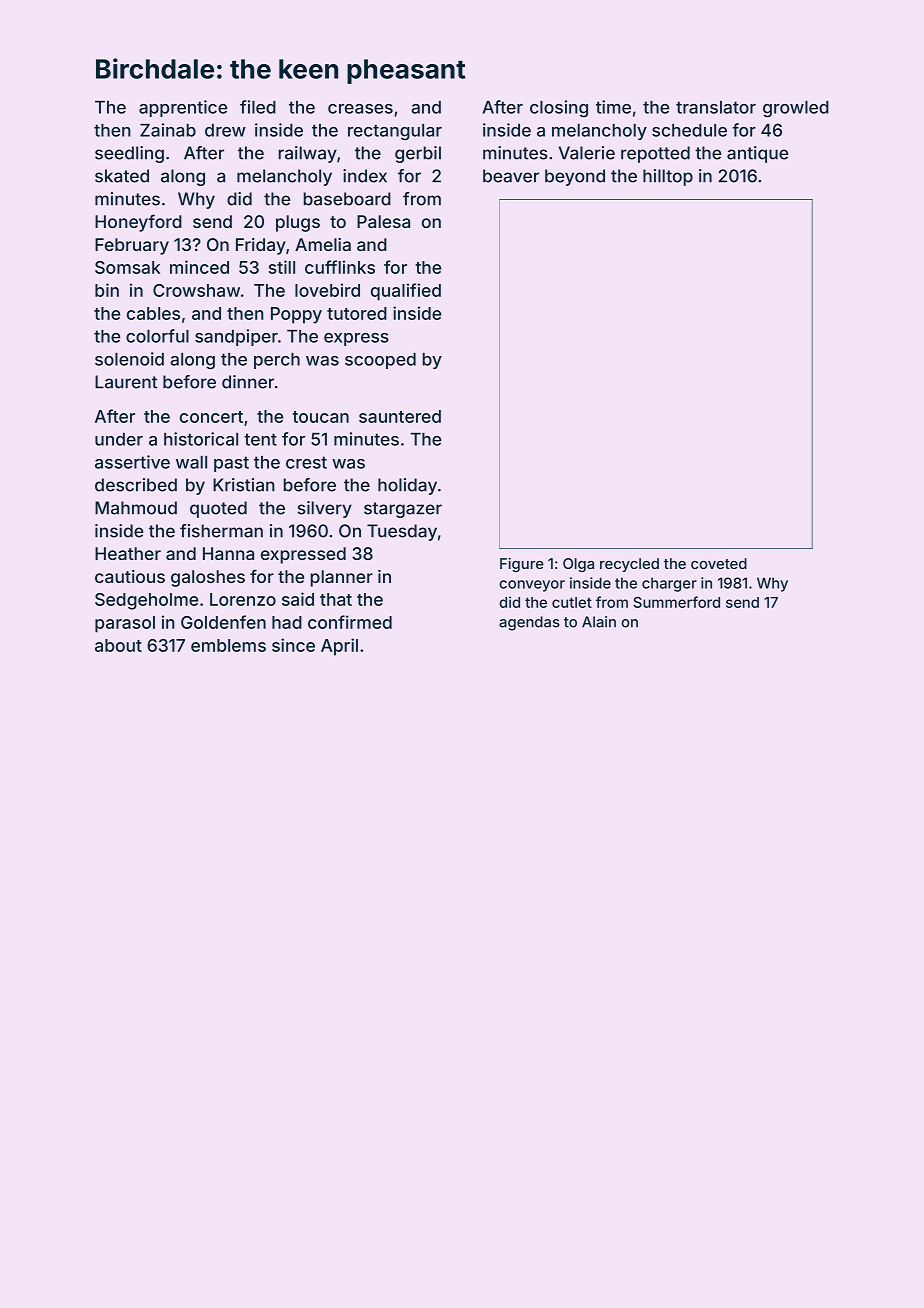 This document has width=924, height=1308. Describe the element at coordinates (196, 290) in the document. I see `Crowshaw` at that location.
